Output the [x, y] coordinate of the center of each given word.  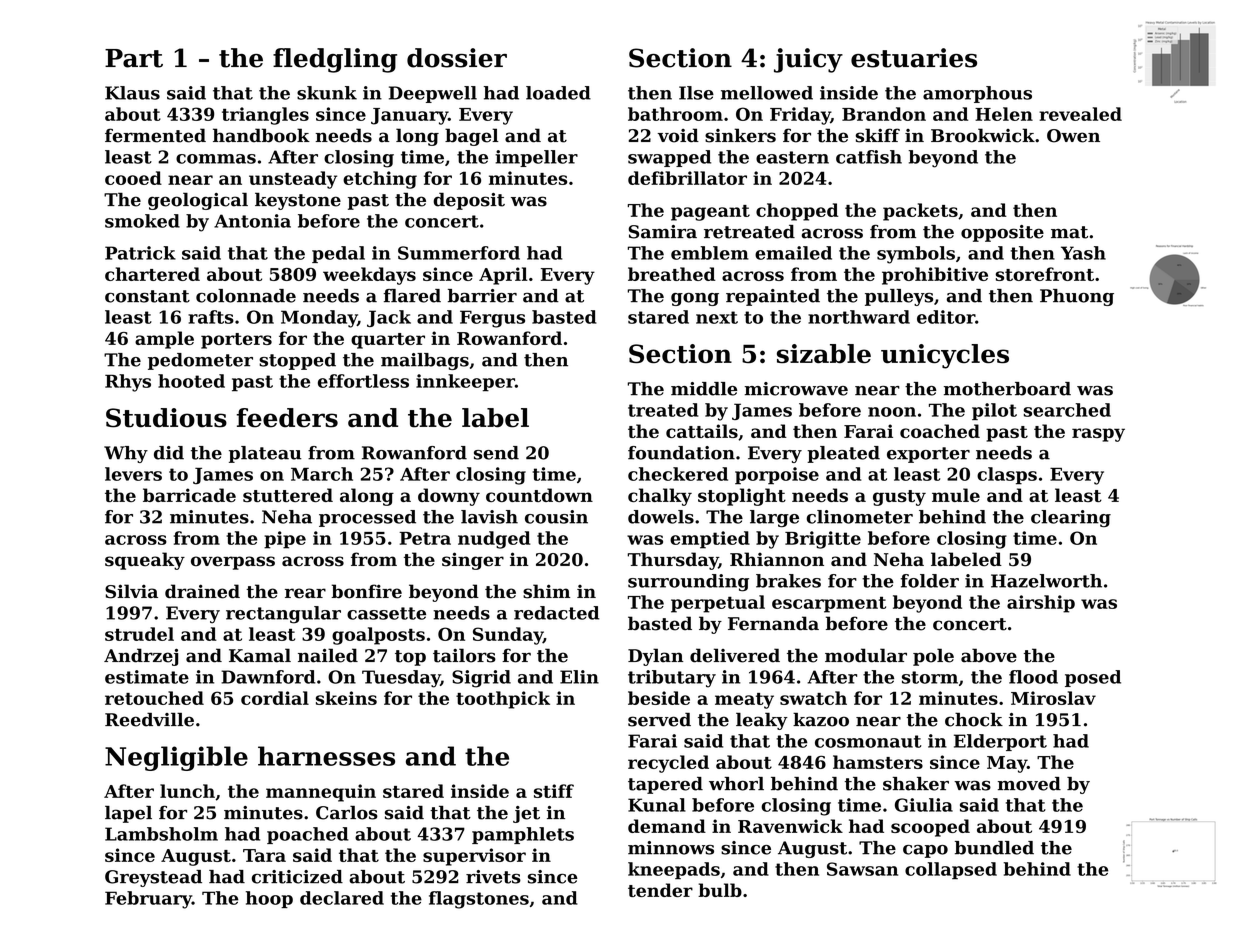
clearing [1071, 518]
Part [134, 58]
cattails [702, 431]
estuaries [914, 58]
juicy [808, 60]
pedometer [200, 361]
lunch [187, 791]
